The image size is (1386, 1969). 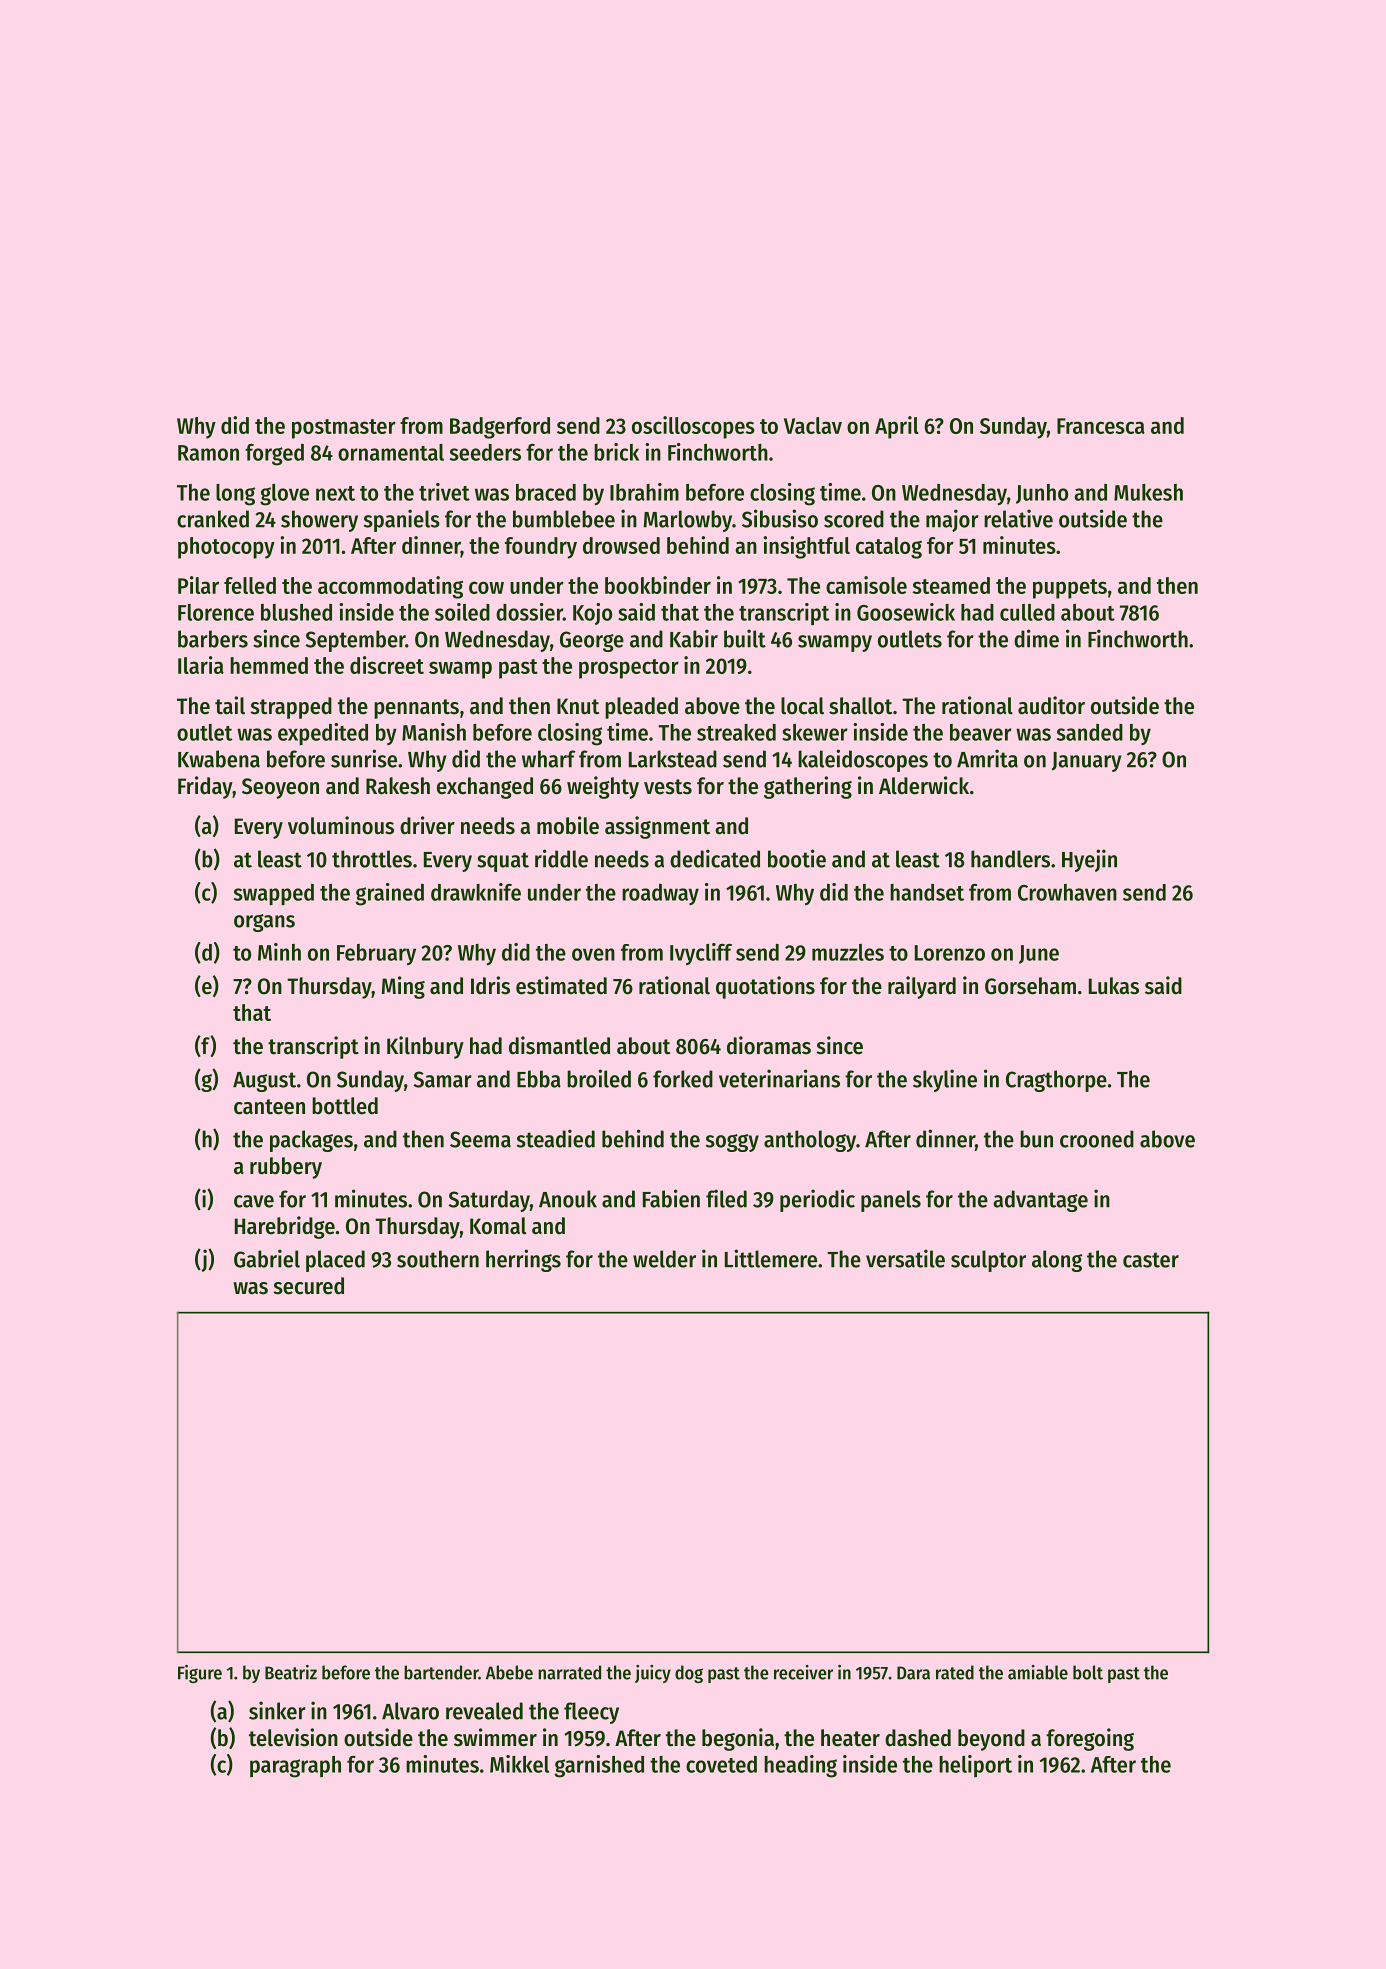 What do you see at coordinates (803, 1672) in the screenshot?
I see `receiver` at bounding box center [803, 1672].
